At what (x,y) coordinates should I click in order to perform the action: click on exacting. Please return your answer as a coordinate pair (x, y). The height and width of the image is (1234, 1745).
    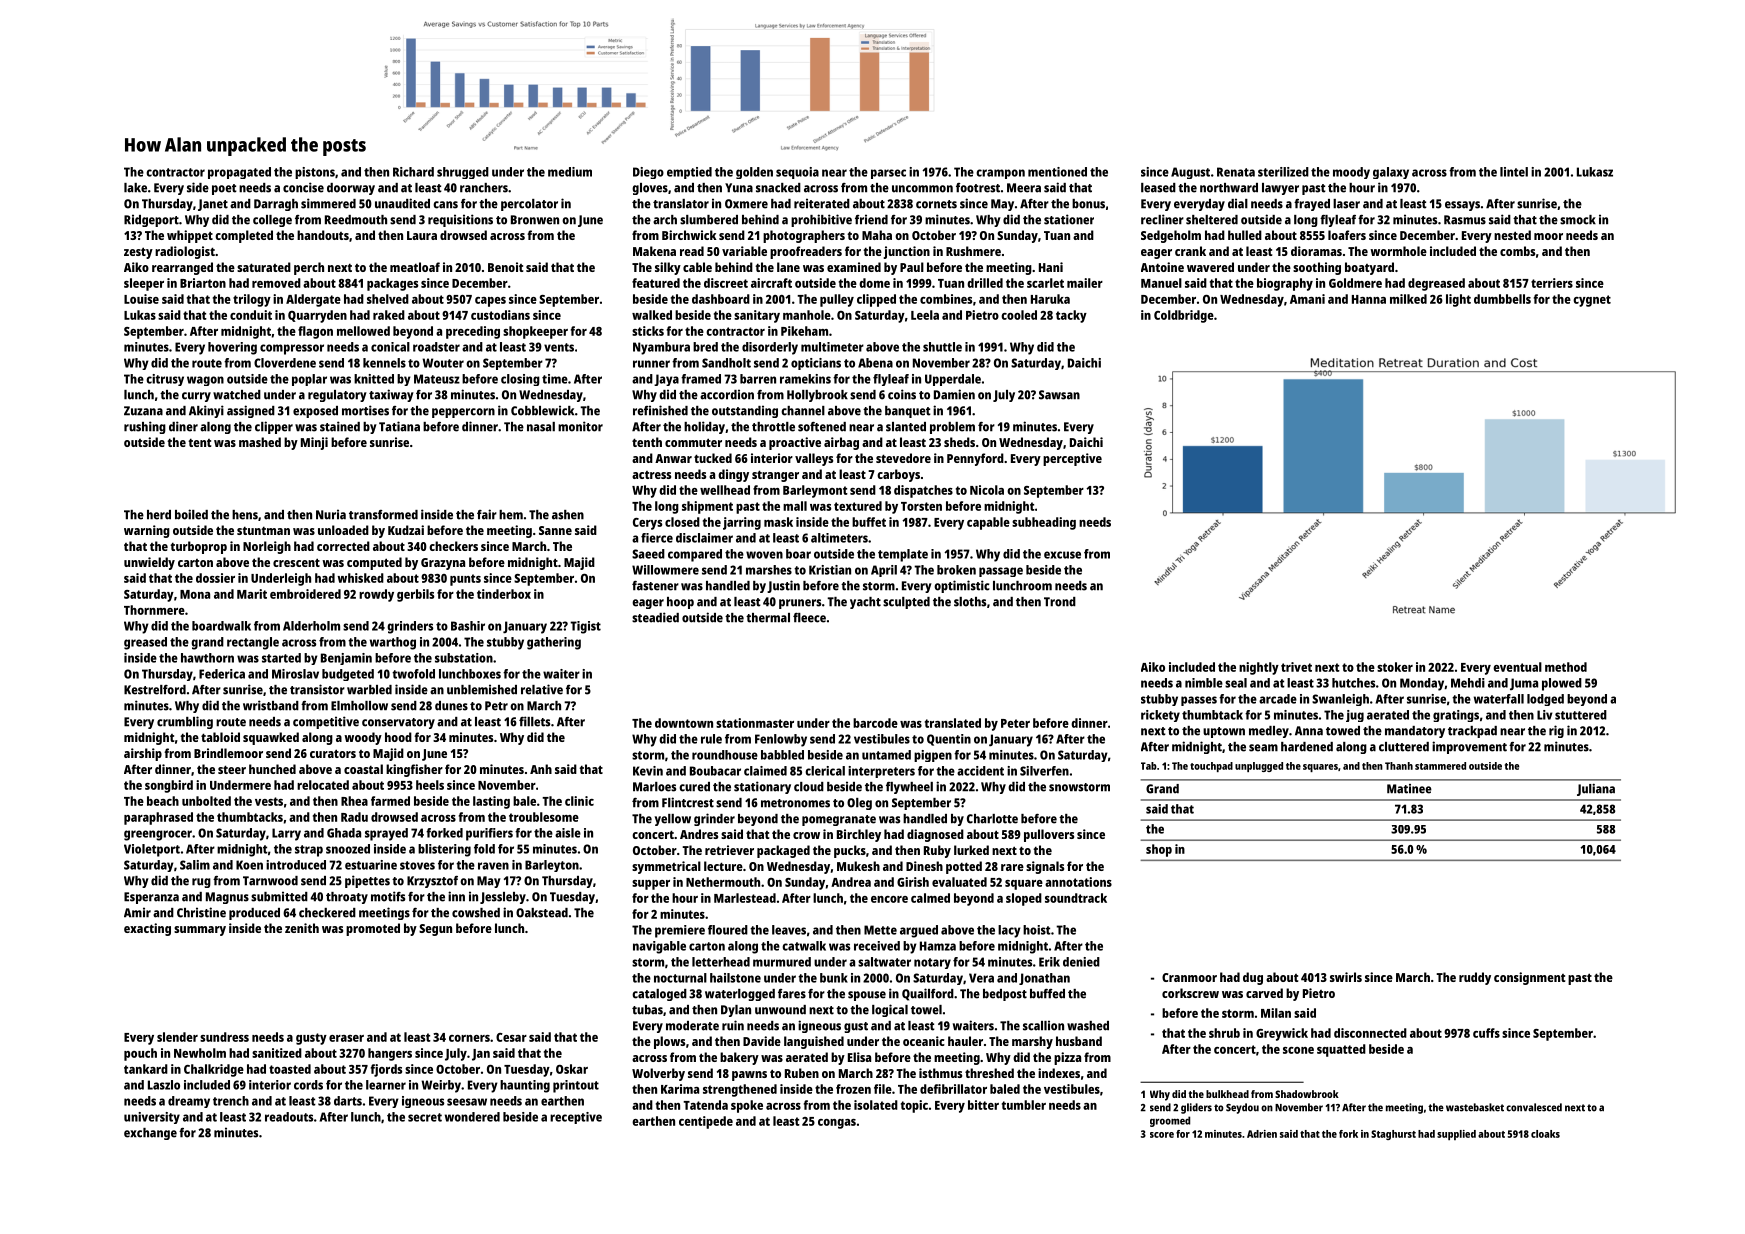
    Looking at the image, I should click on (147, 929).
